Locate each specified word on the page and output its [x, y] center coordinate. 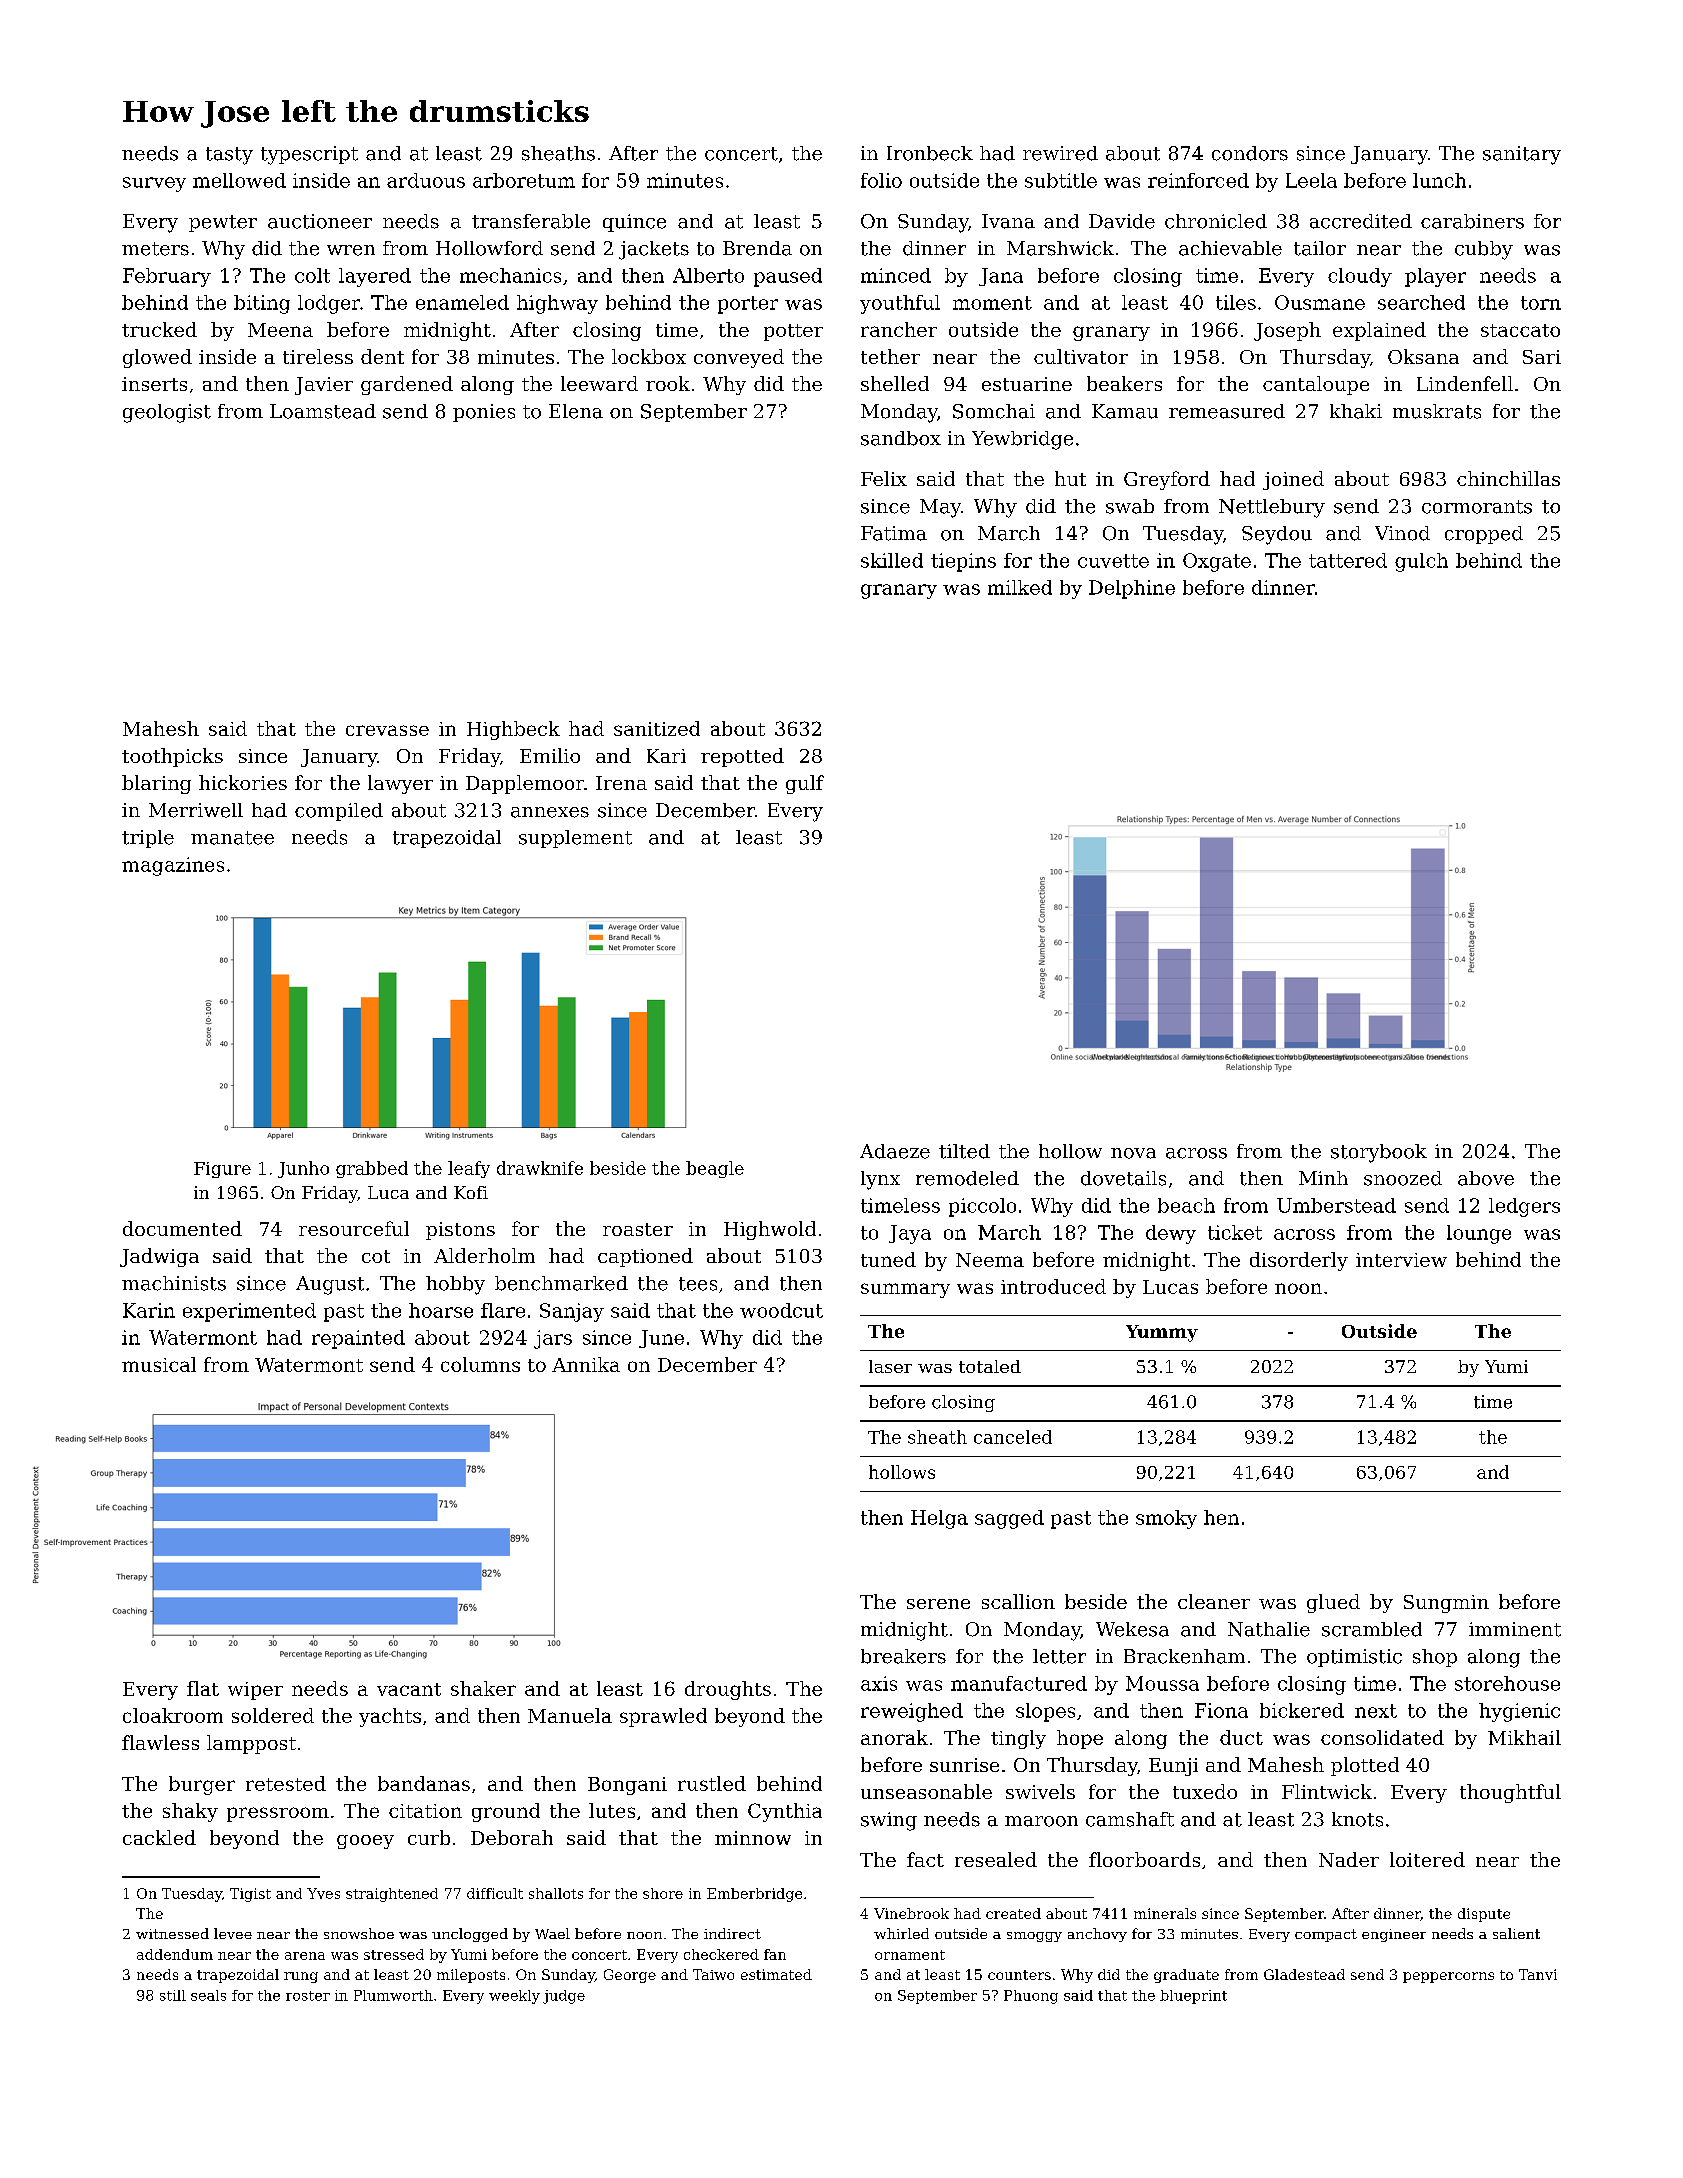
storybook [1379, 1153]
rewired [1060, 153]
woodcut [781, 1310]
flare [503, 1310]
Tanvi [1538, 1974]
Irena [621, 783]
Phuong [1031, 1997]
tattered [1348, 560]
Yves [323, 1893]
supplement [575, 839]
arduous [426, 180]
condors [1250, 153]
